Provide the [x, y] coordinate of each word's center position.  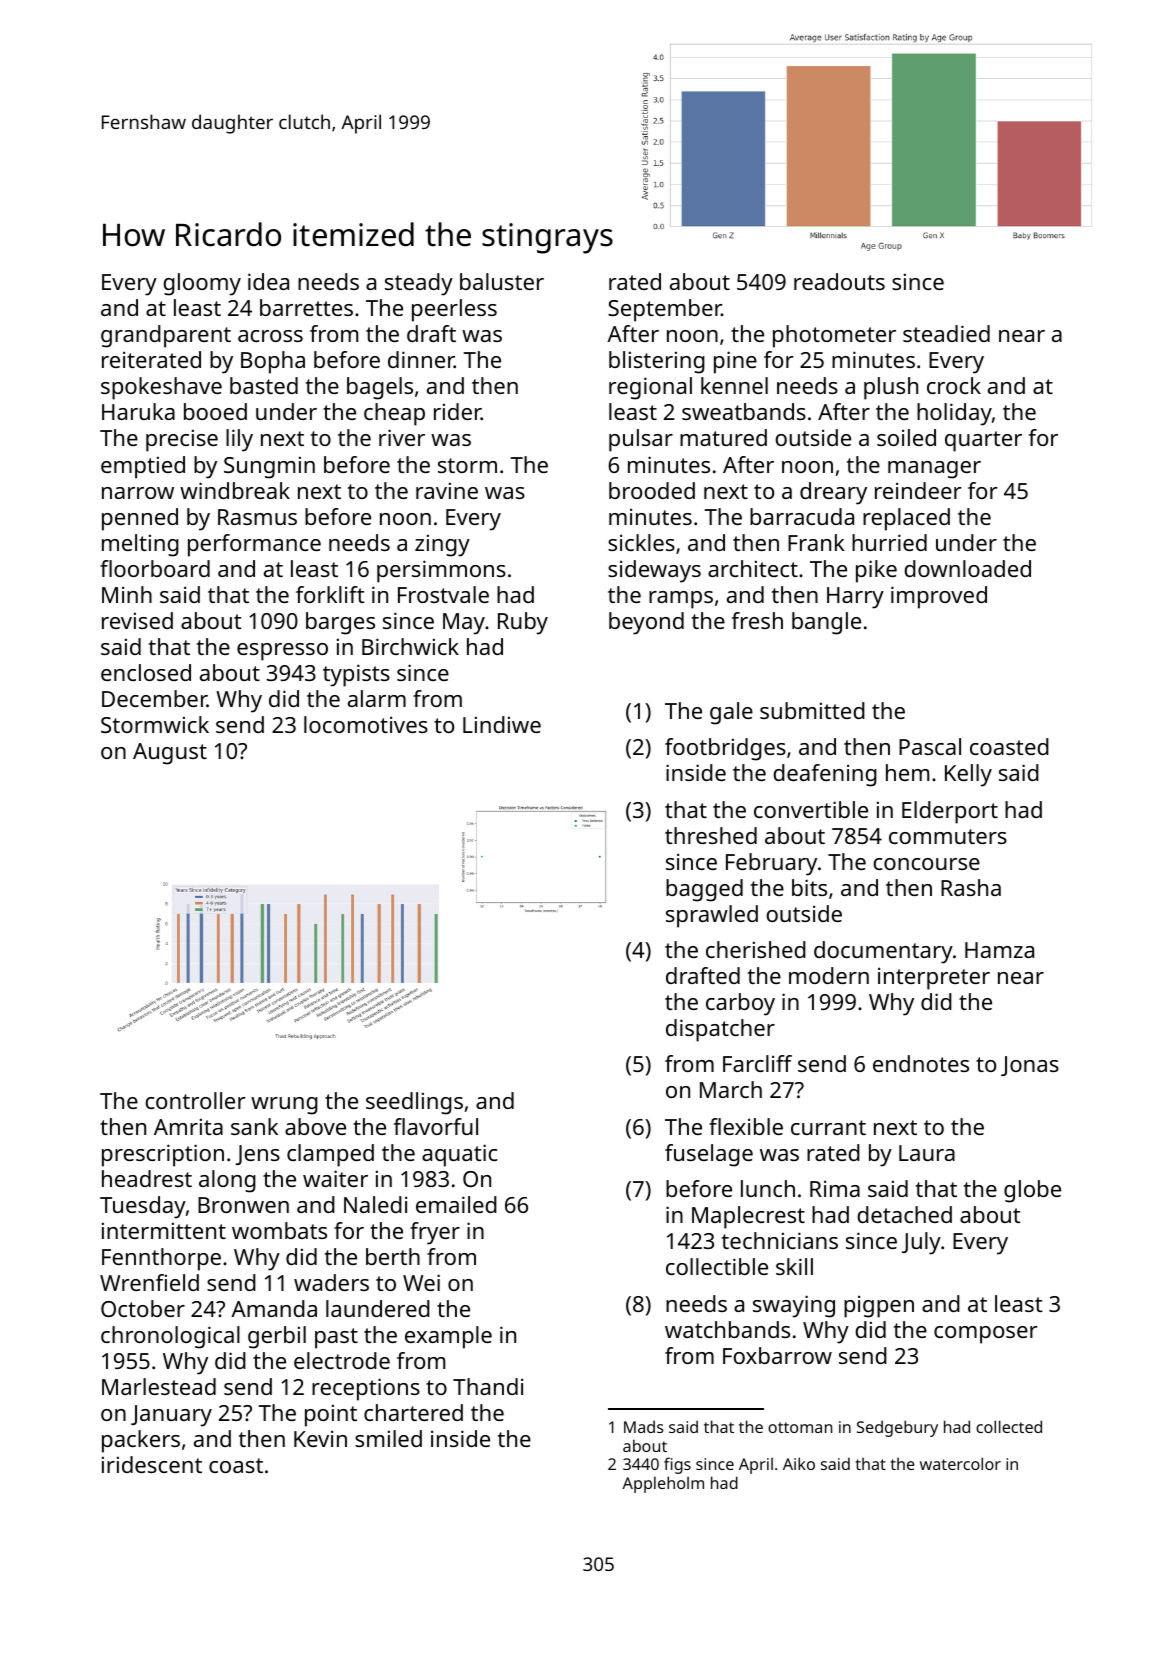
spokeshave [161, 388]
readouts [839, 281]
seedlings [414, 1103]
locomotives [366, 724]
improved [939, 597]
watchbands [727, 1329]
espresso [282, 652]
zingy [442, 545]
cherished [756, 949]
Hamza [999, 950]
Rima [835, 1188]
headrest [147, 1178]
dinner [421, 359]
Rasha [971, 887]
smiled [388, 1438]
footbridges [725, 749]
